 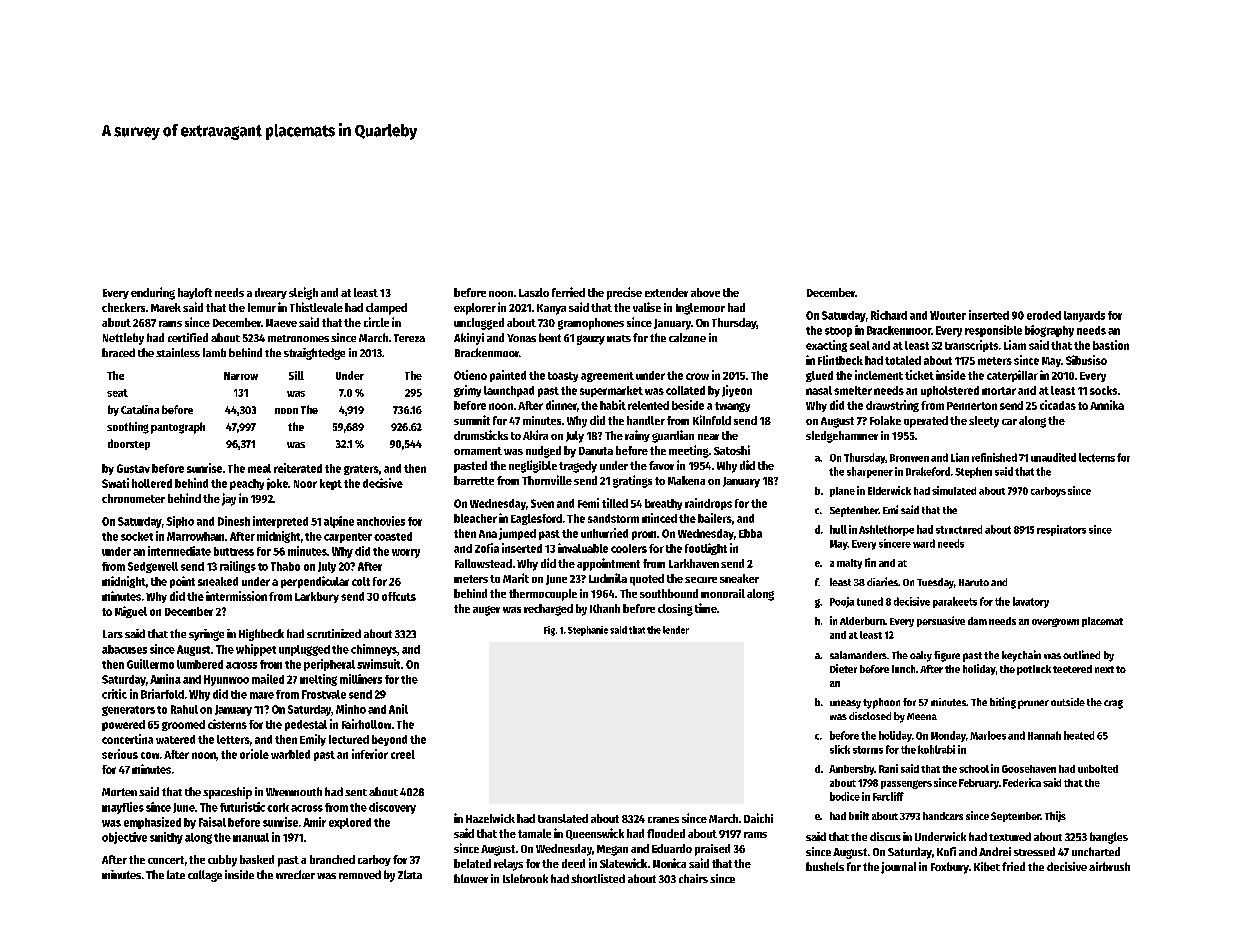 I want to click on Monica, so click(x=669, y=863).
